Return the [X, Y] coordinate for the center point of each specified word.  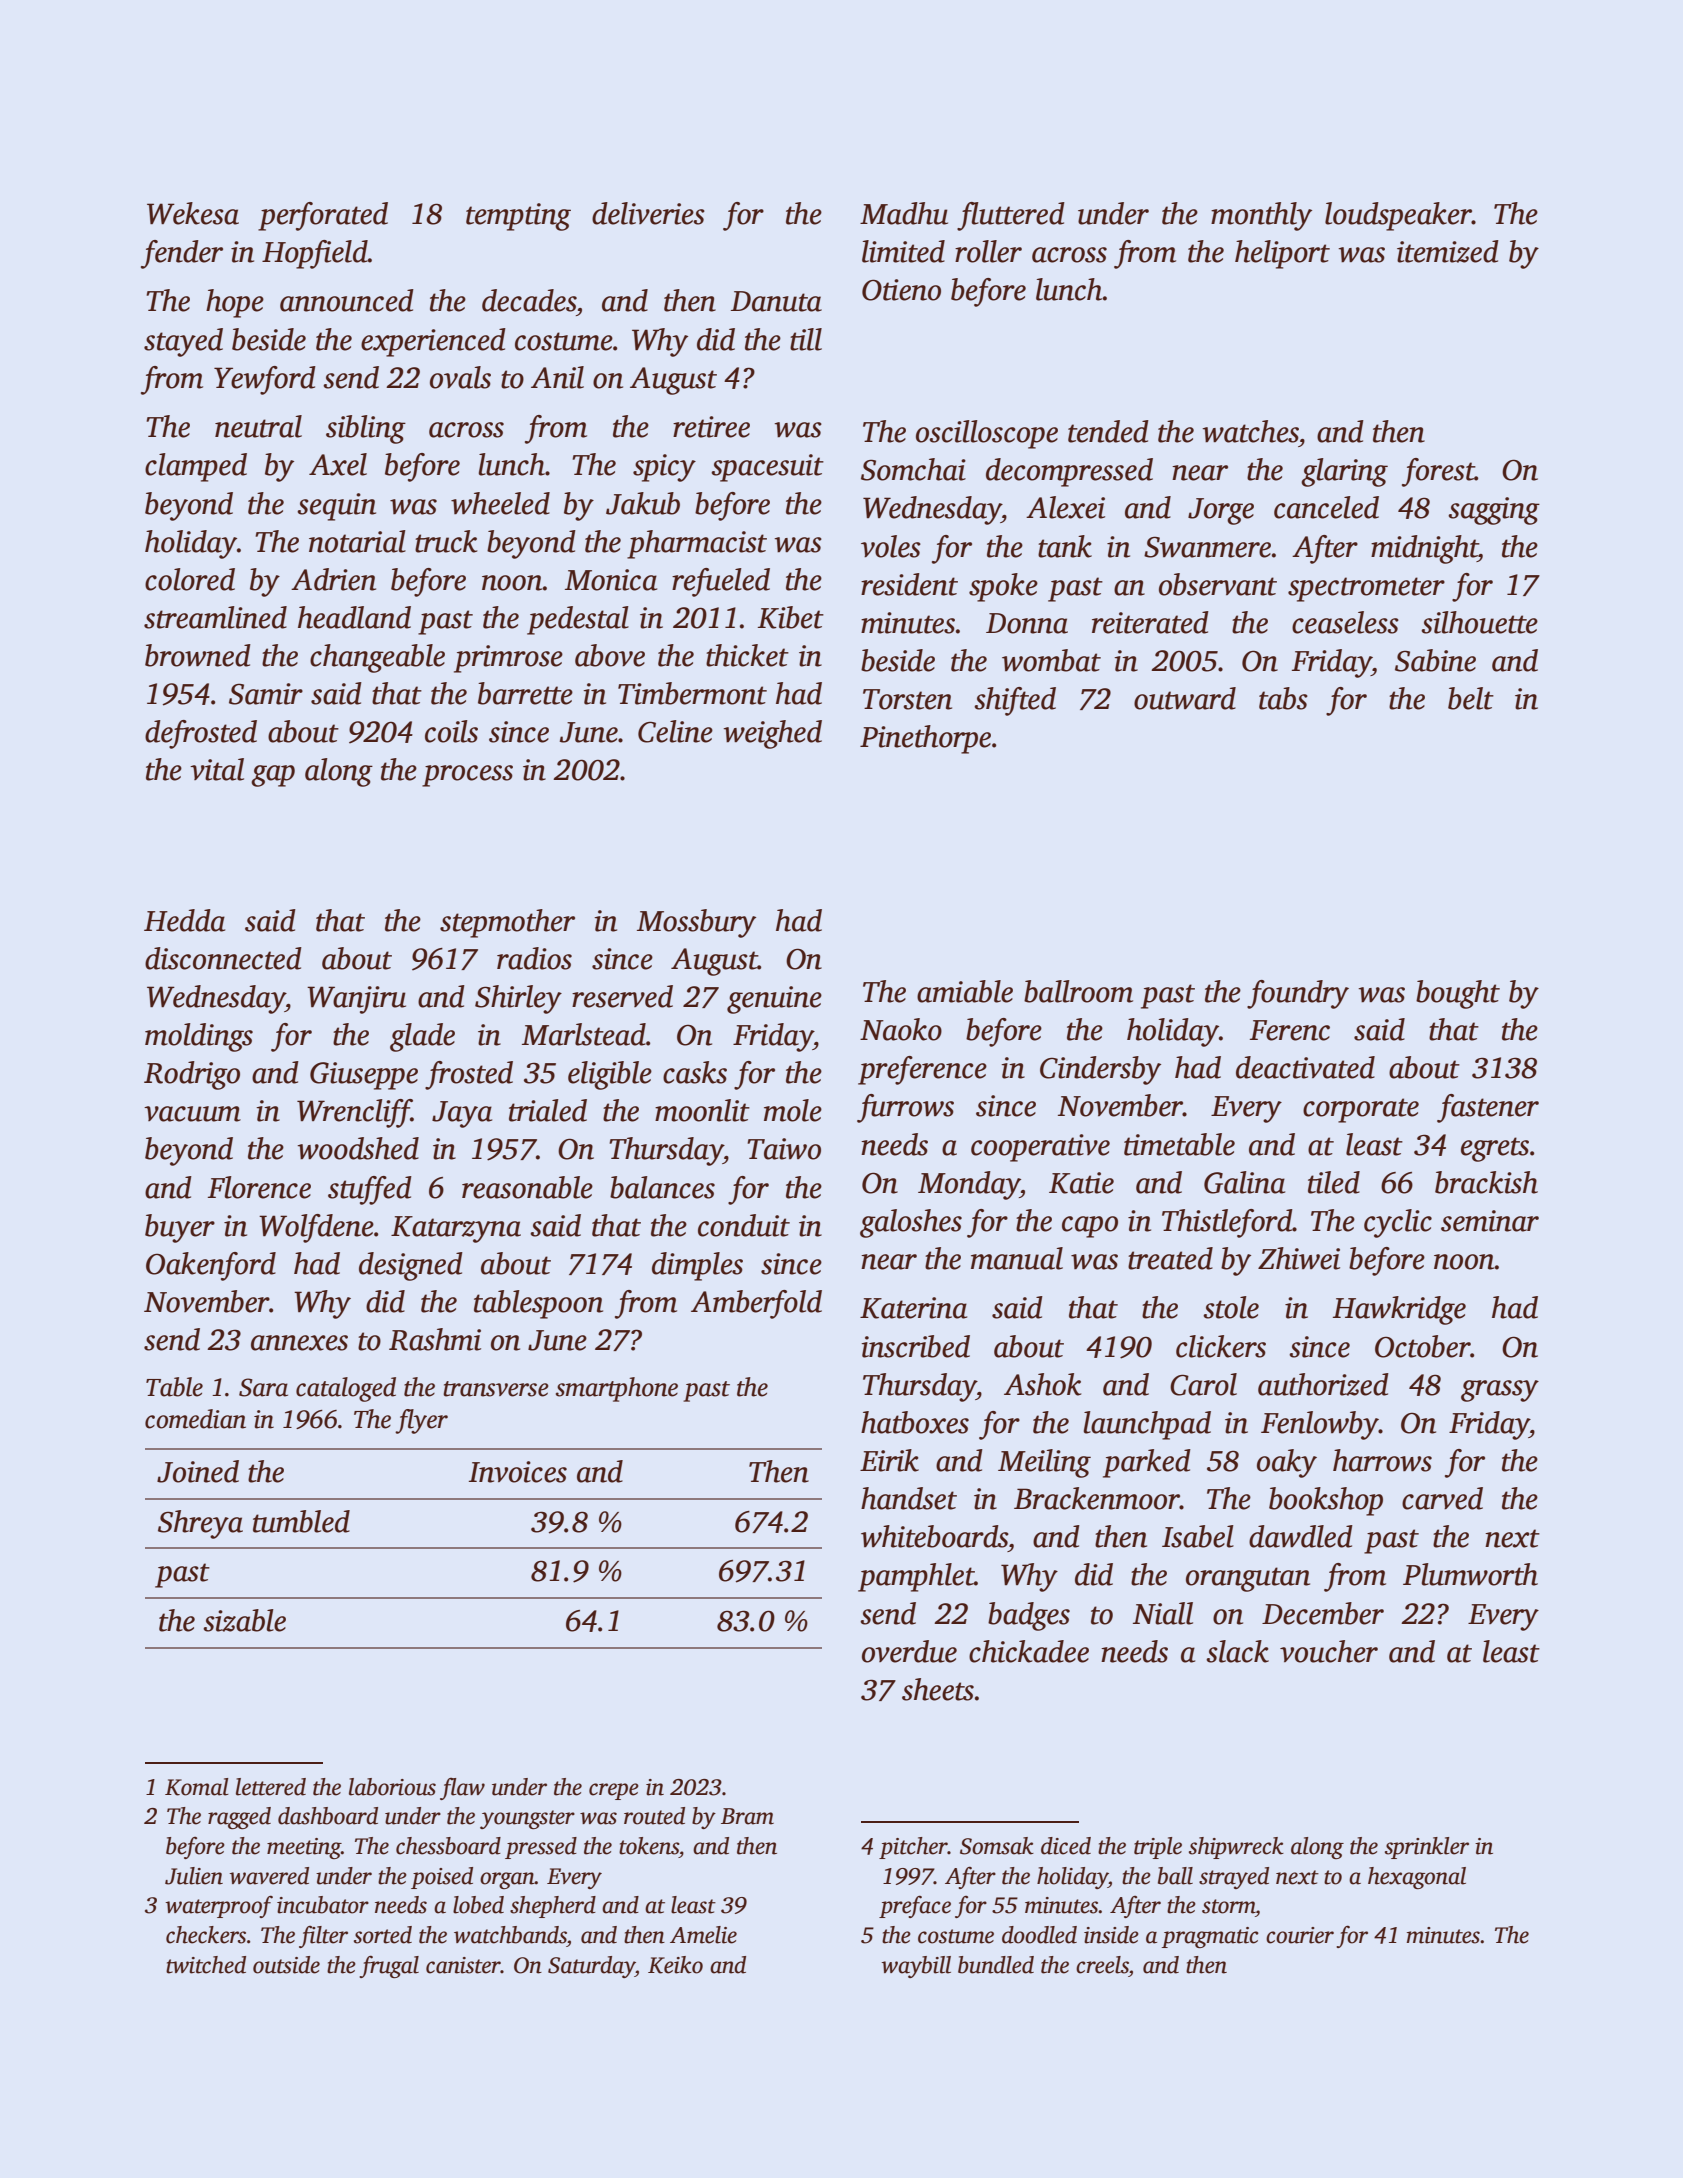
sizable [244, 1620]
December [1323, 1613]
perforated [323, 216]
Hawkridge [1399, 1310]
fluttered [1011, 216]
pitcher [913, 1848]
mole [793, 1110]
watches [1251, 431]
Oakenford [211, 1266]
